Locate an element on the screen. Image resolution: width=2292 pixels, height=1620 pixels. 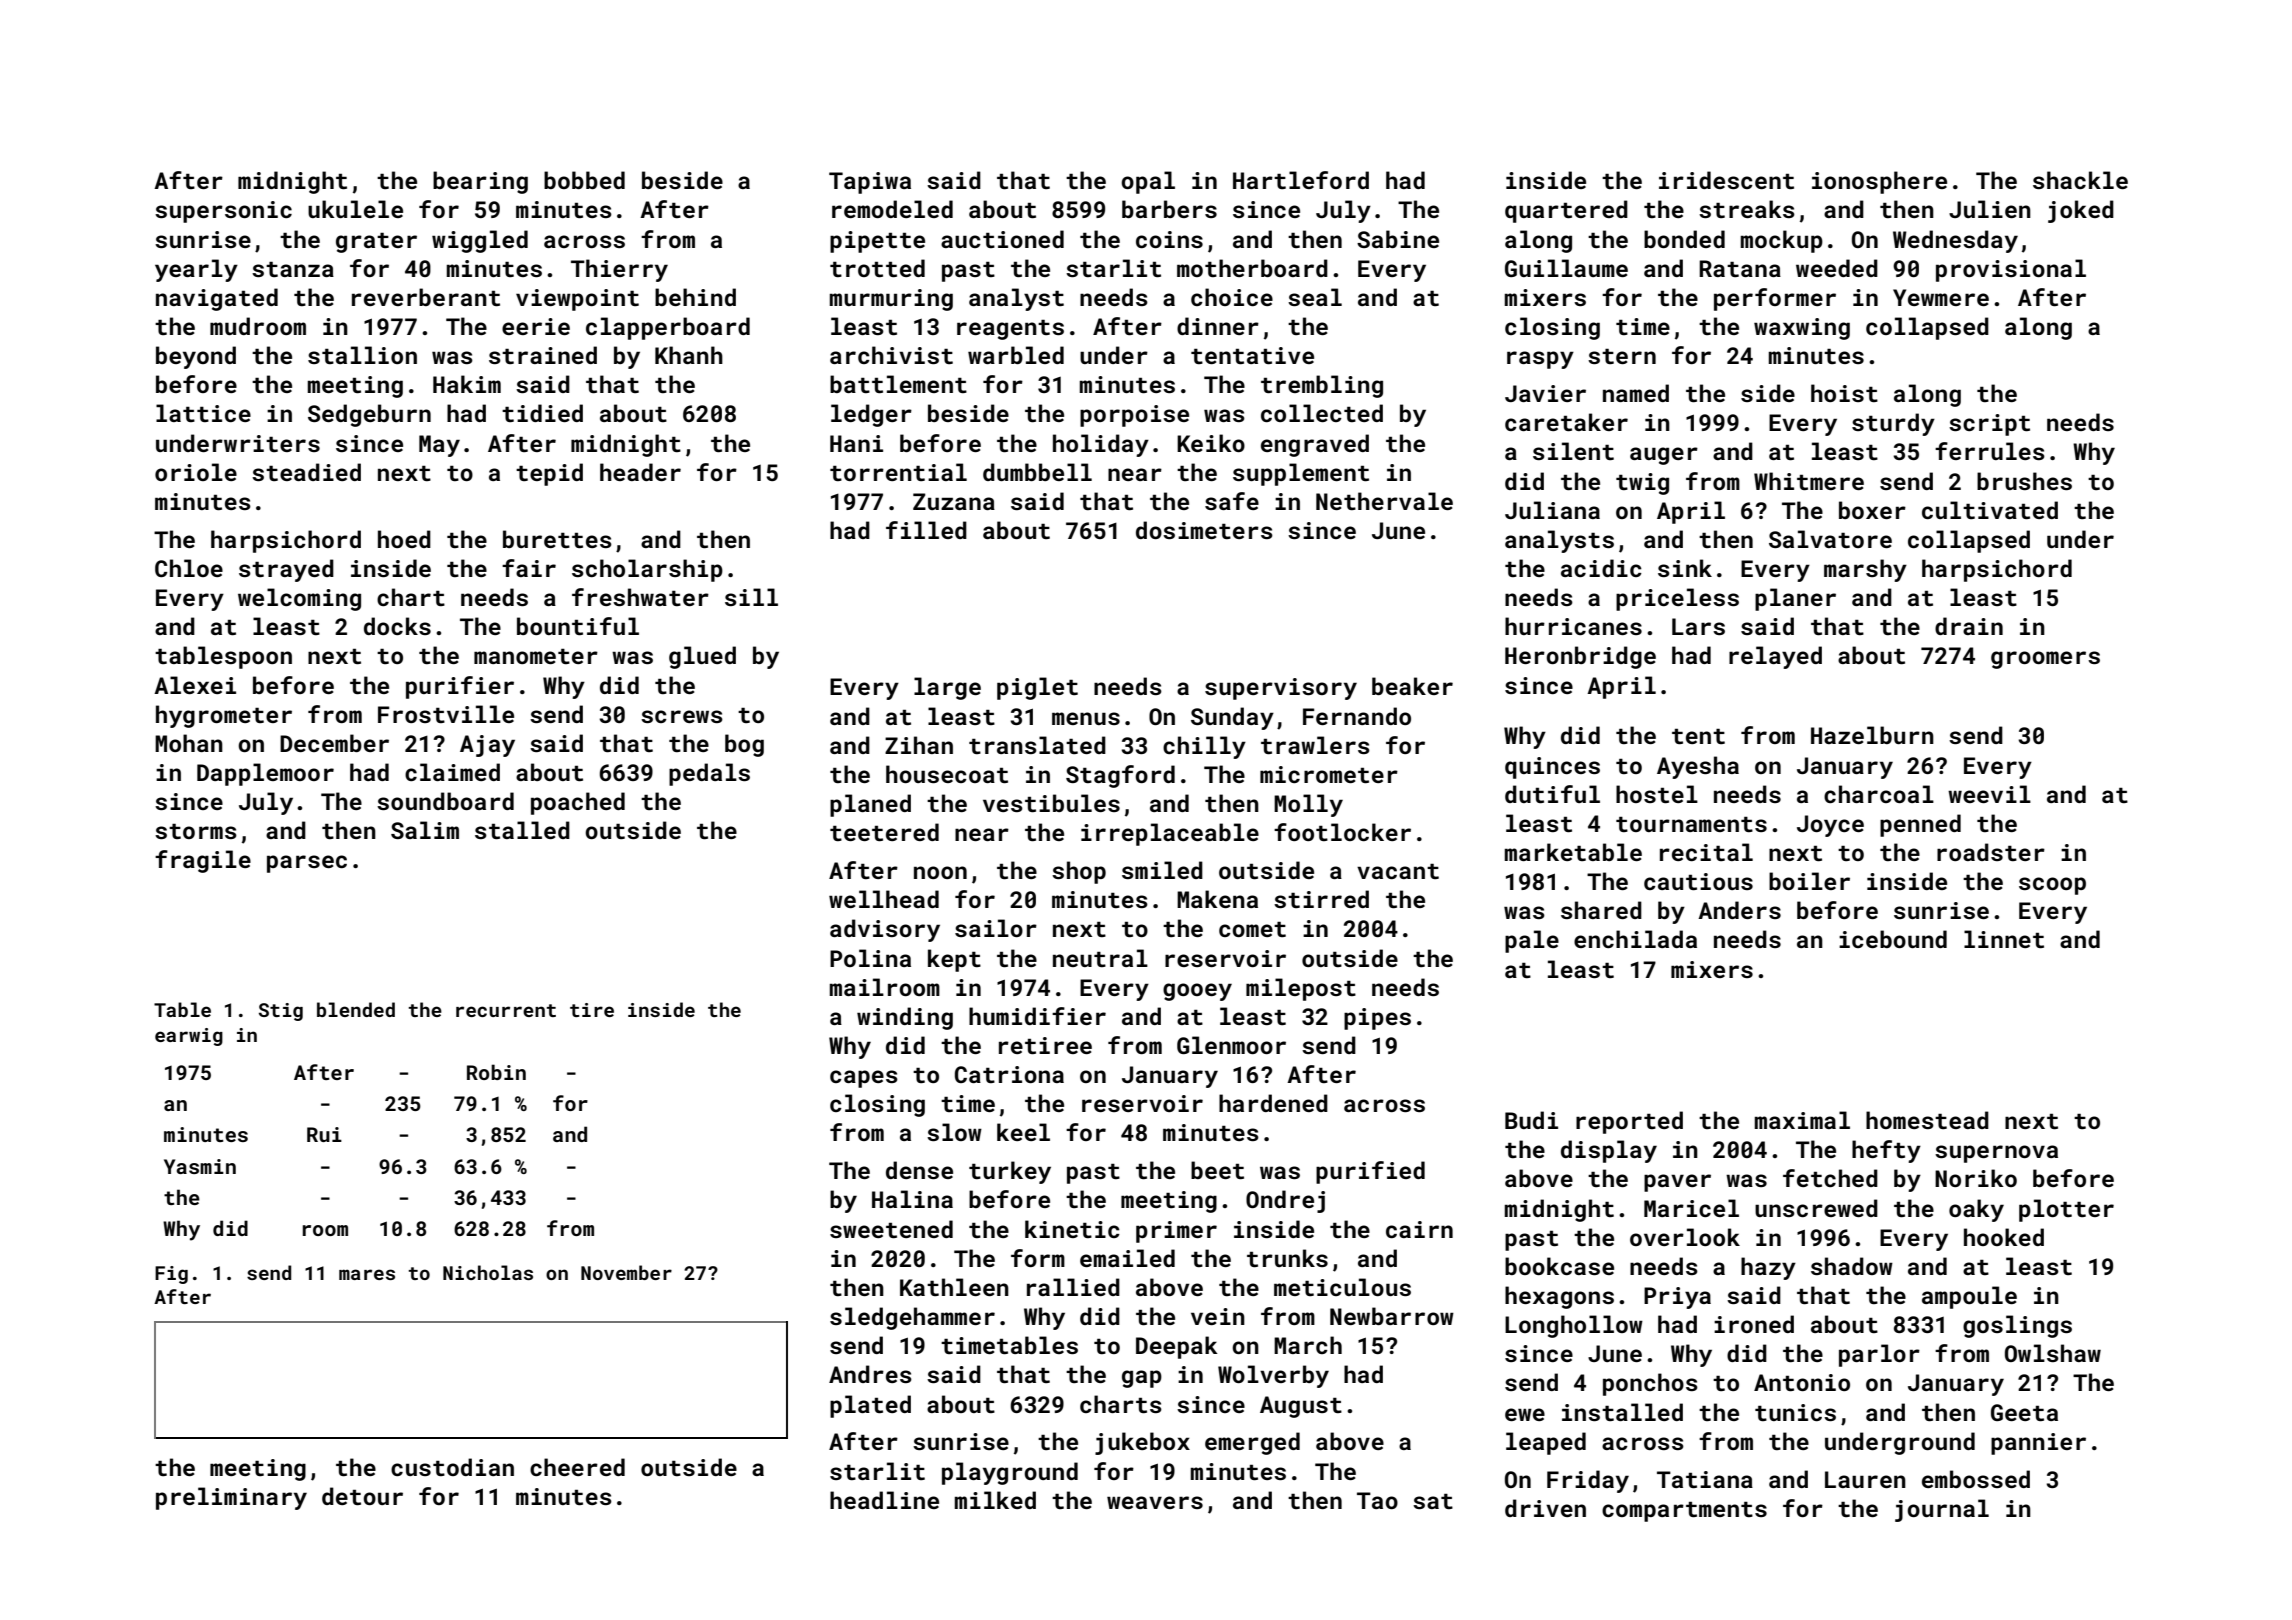
piglet is located at coordinates (1037, 688).
